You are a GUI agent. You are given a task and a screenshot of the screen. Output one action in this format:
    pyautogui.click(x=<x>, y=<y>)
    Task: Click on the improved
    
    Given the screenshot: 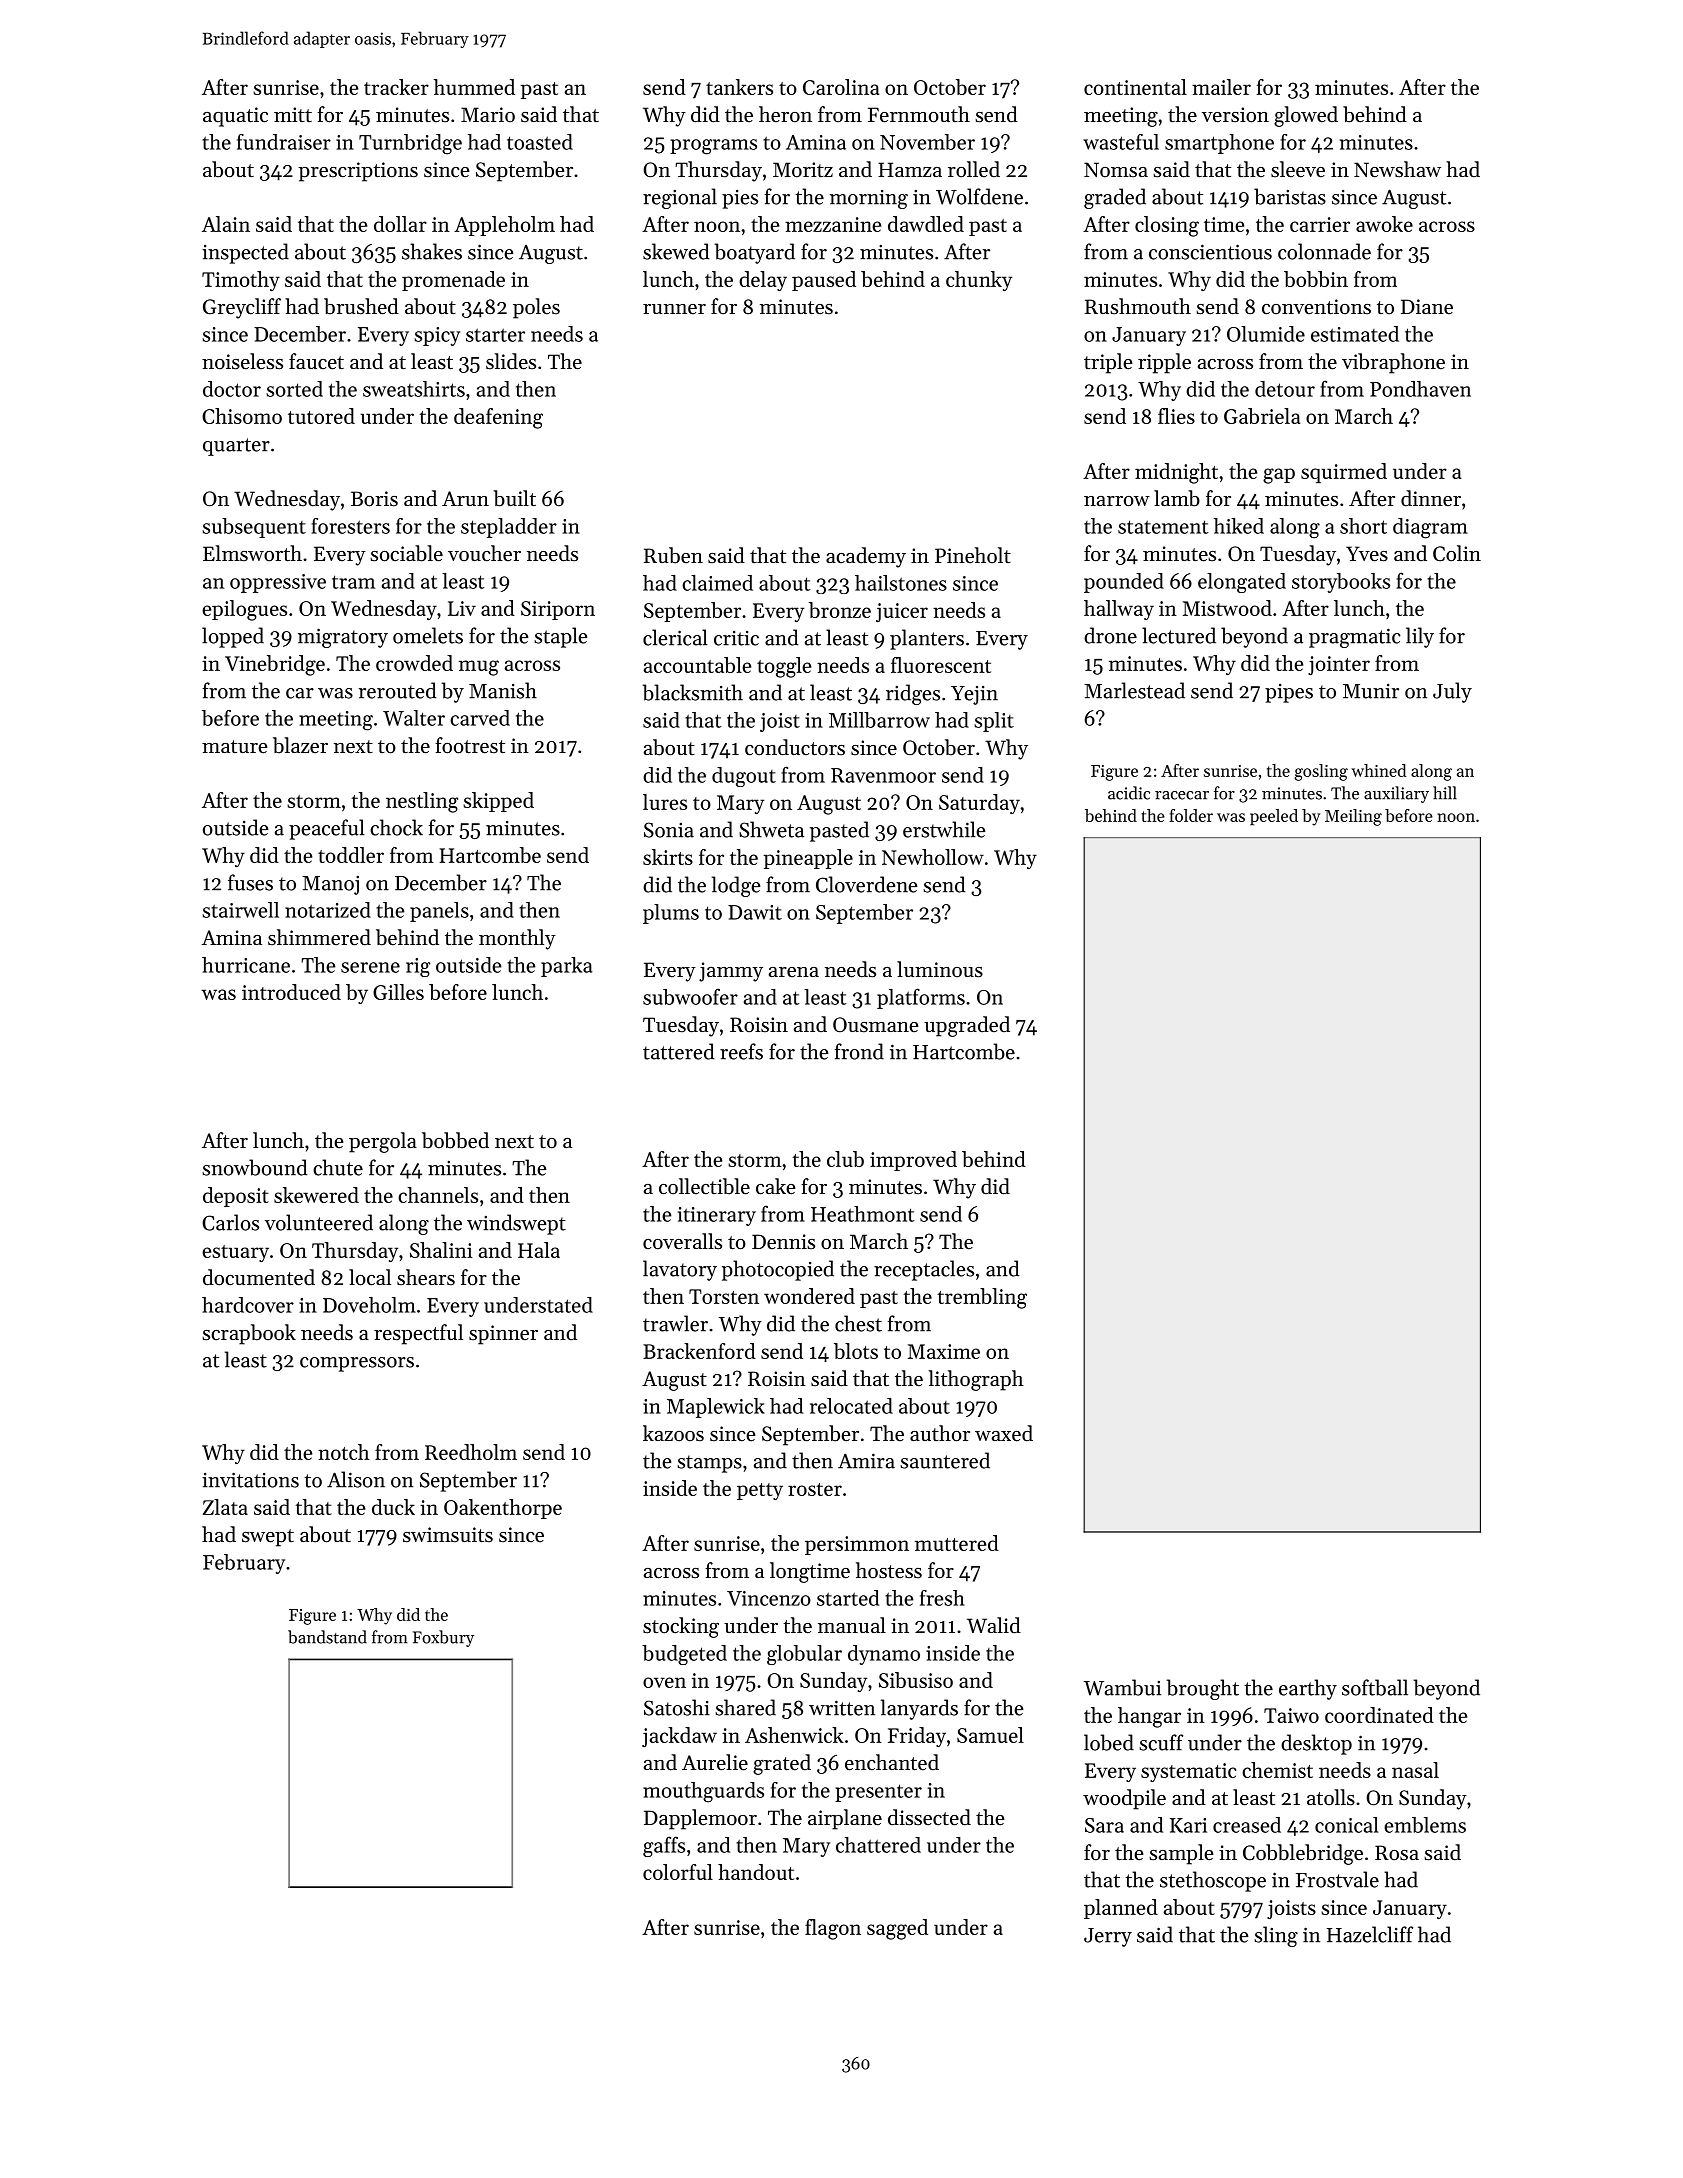 What is the action you would take?
    pyautogui.click(x=913, y=1161)
